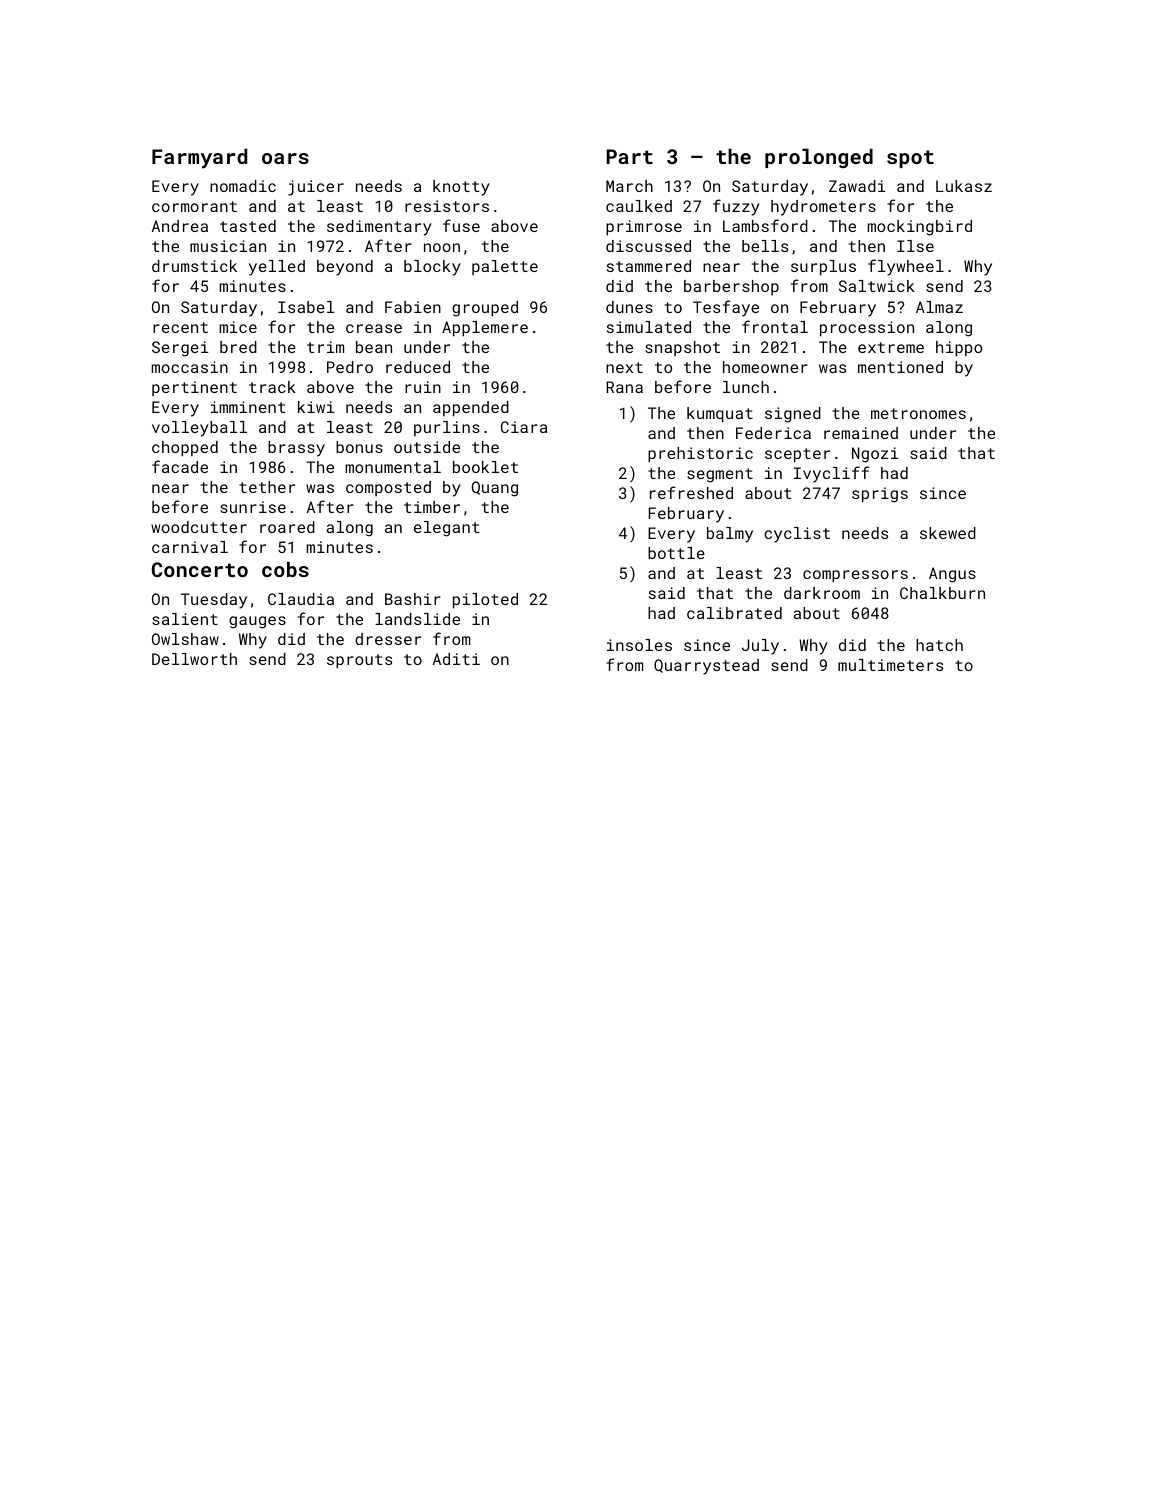 Image resolution: width=1163 pixels, height=1505 pixels. I want to click on Lambsford, so click(765, 225).
